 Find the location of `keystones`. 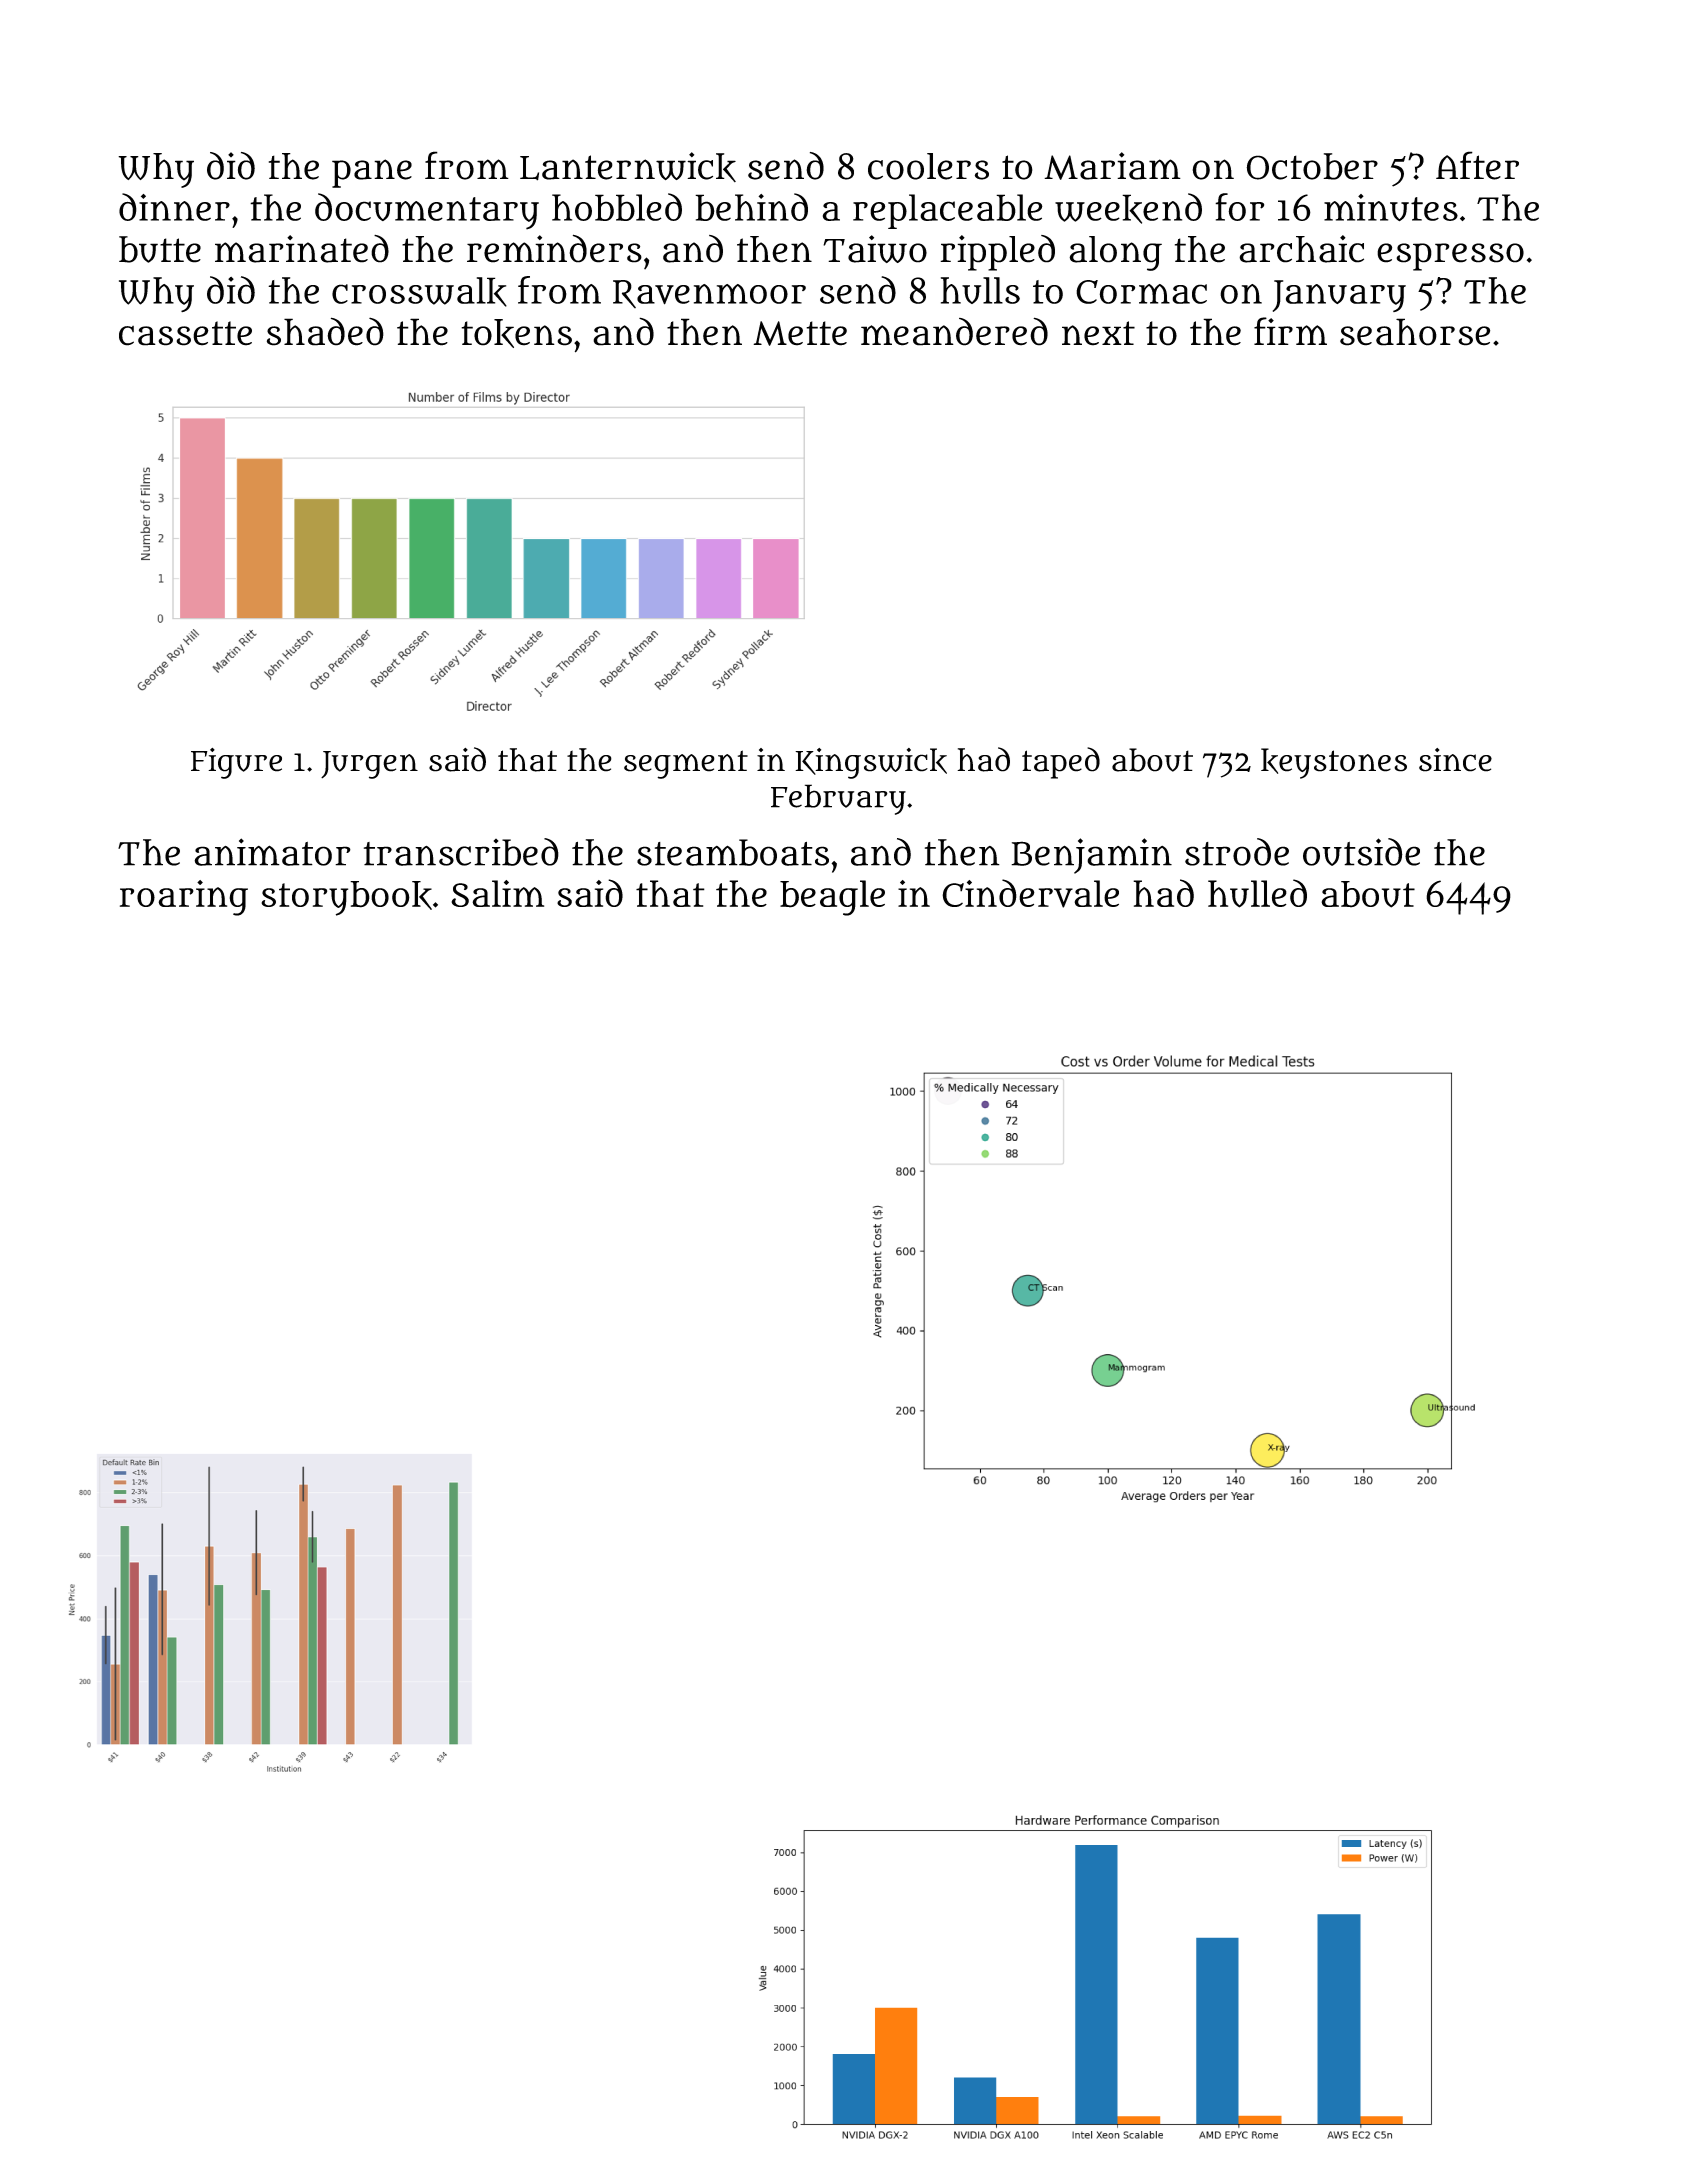

keystones is located at coordinates (1334, 763).
